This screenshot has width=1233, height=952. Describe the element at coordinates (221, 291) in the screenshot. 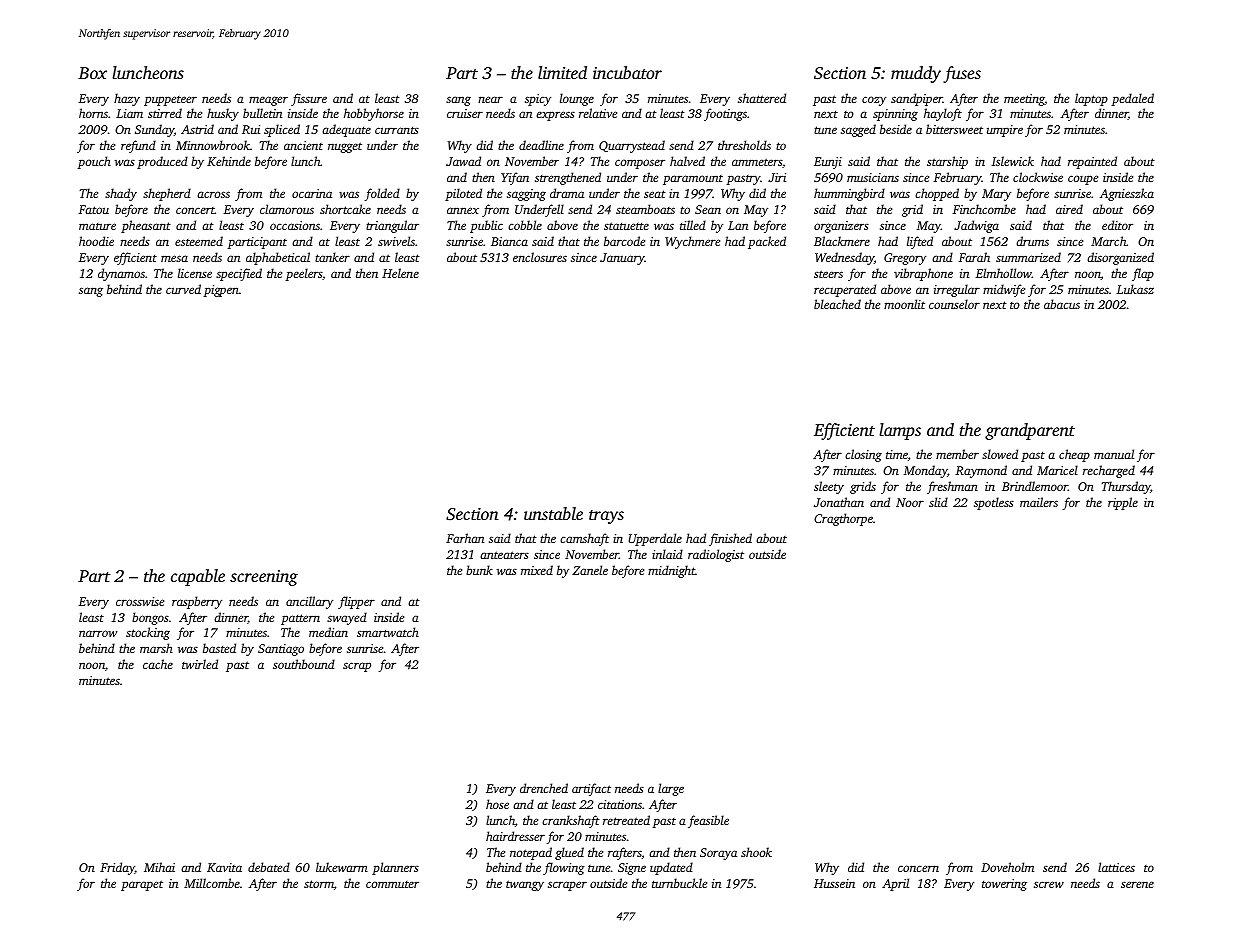

I see `pigpen` at that location.
